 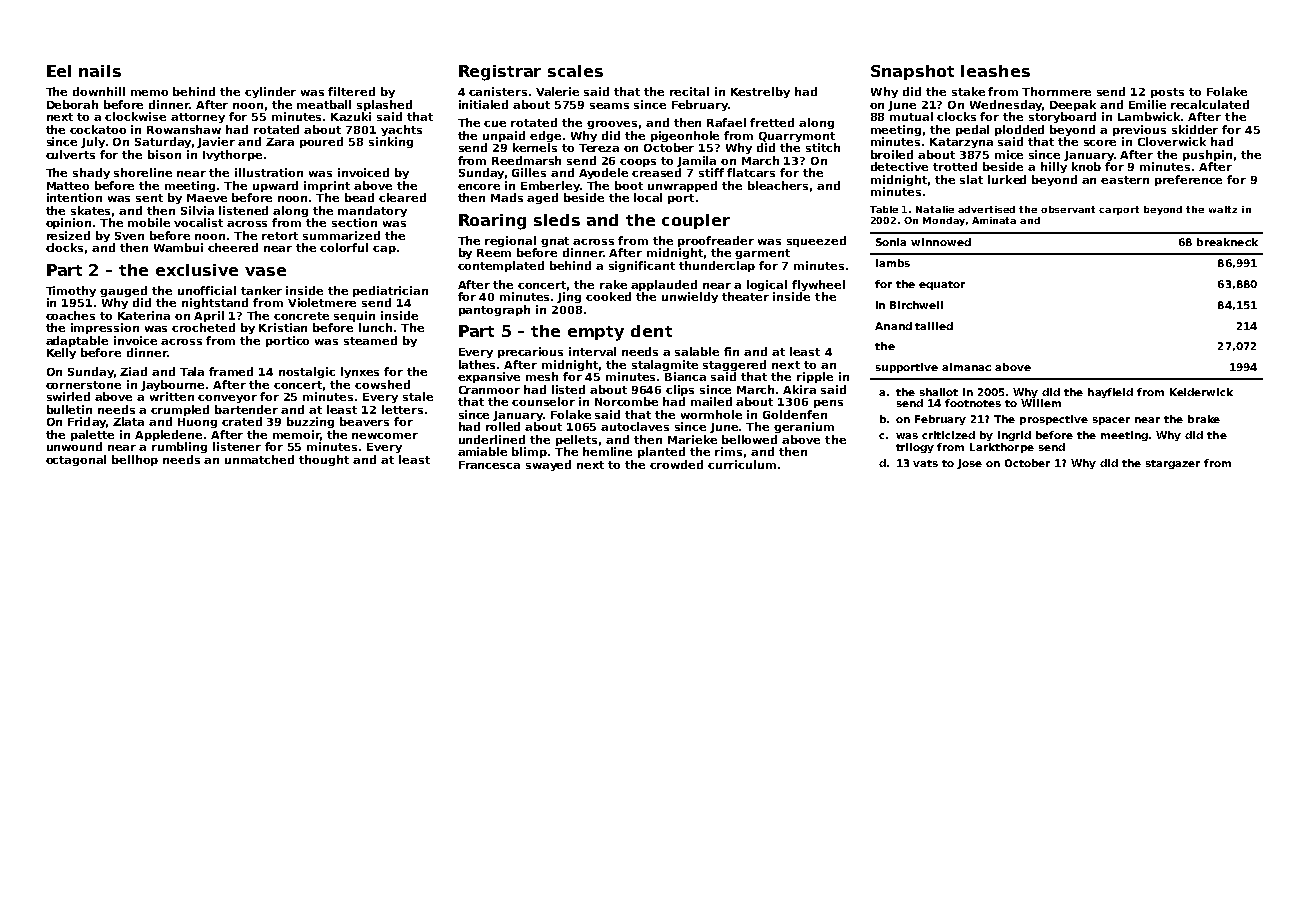 What do you see at coordinates (916, 305) in the image?
I see `Birchwell` at bounding box center [916, 305].
